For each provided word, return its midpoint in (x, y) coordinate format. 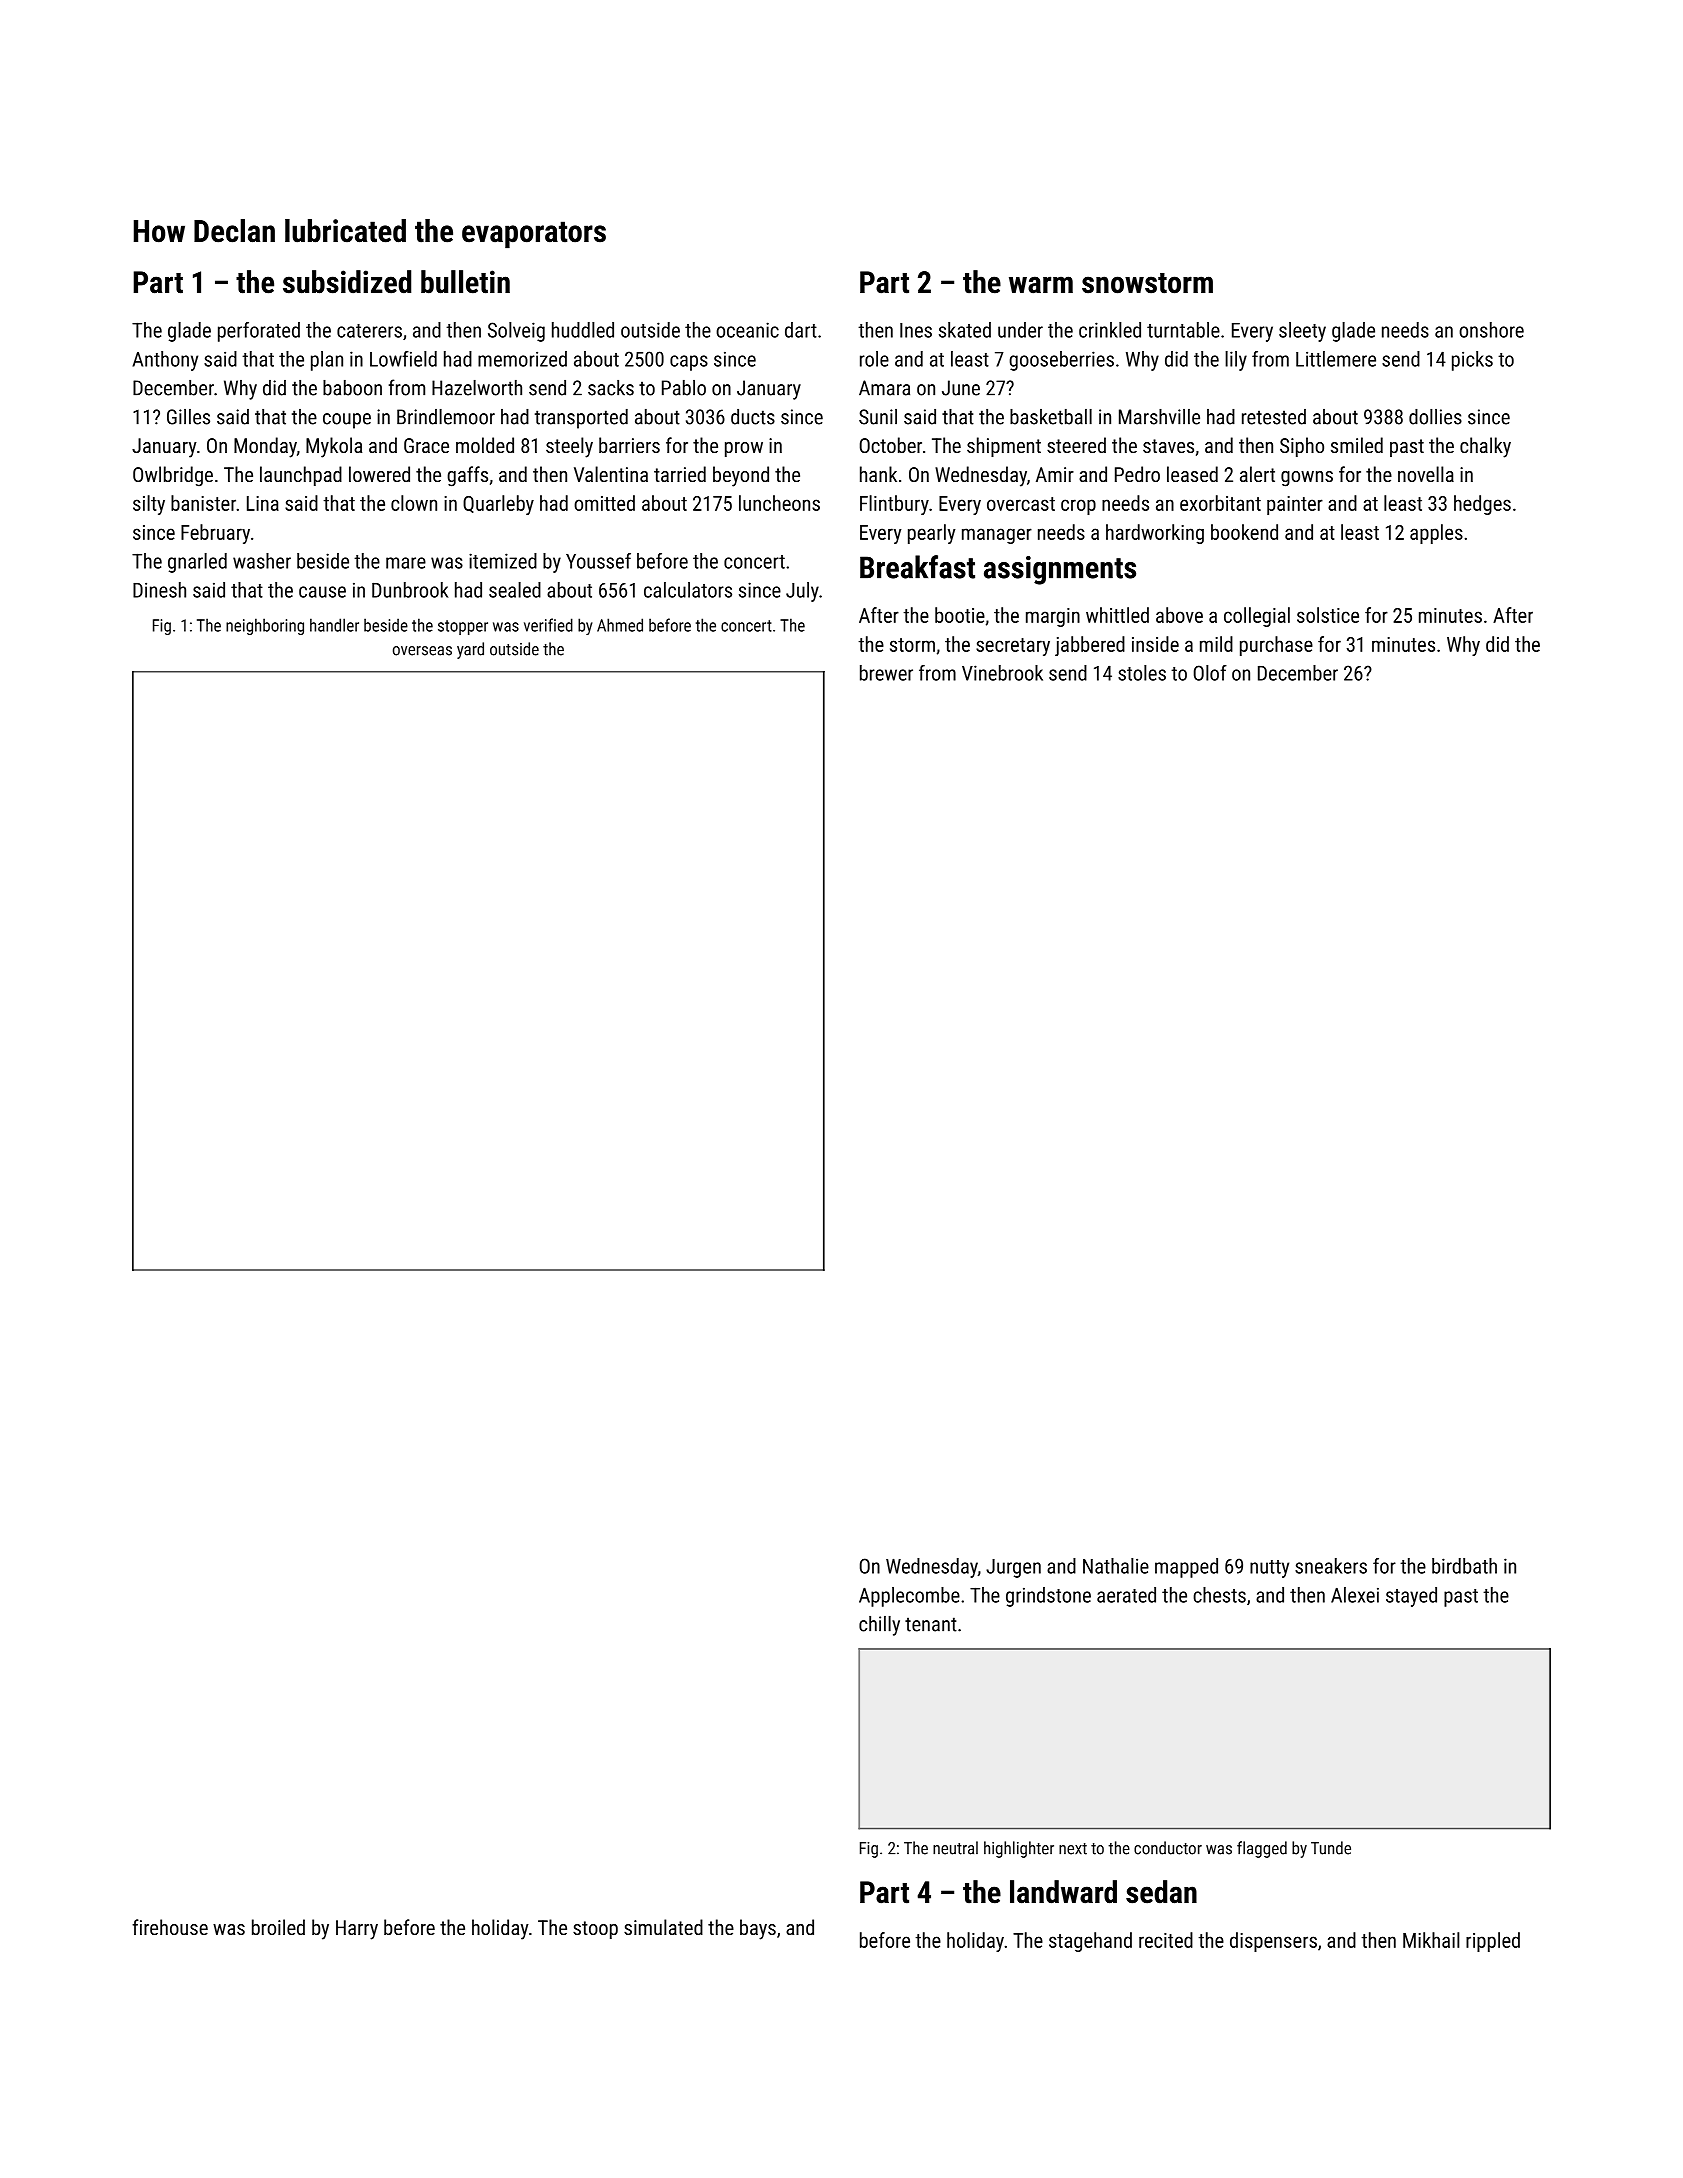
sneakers (1331, 1566)
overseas (422, 651)
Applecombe (909, 1597)
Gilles (188, 417)
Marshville (1159, 417)
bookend (1244, 532)
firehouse (170, 1927)
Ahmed (620, 625)
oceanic (747, 330)
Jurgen (1013, 1568)
